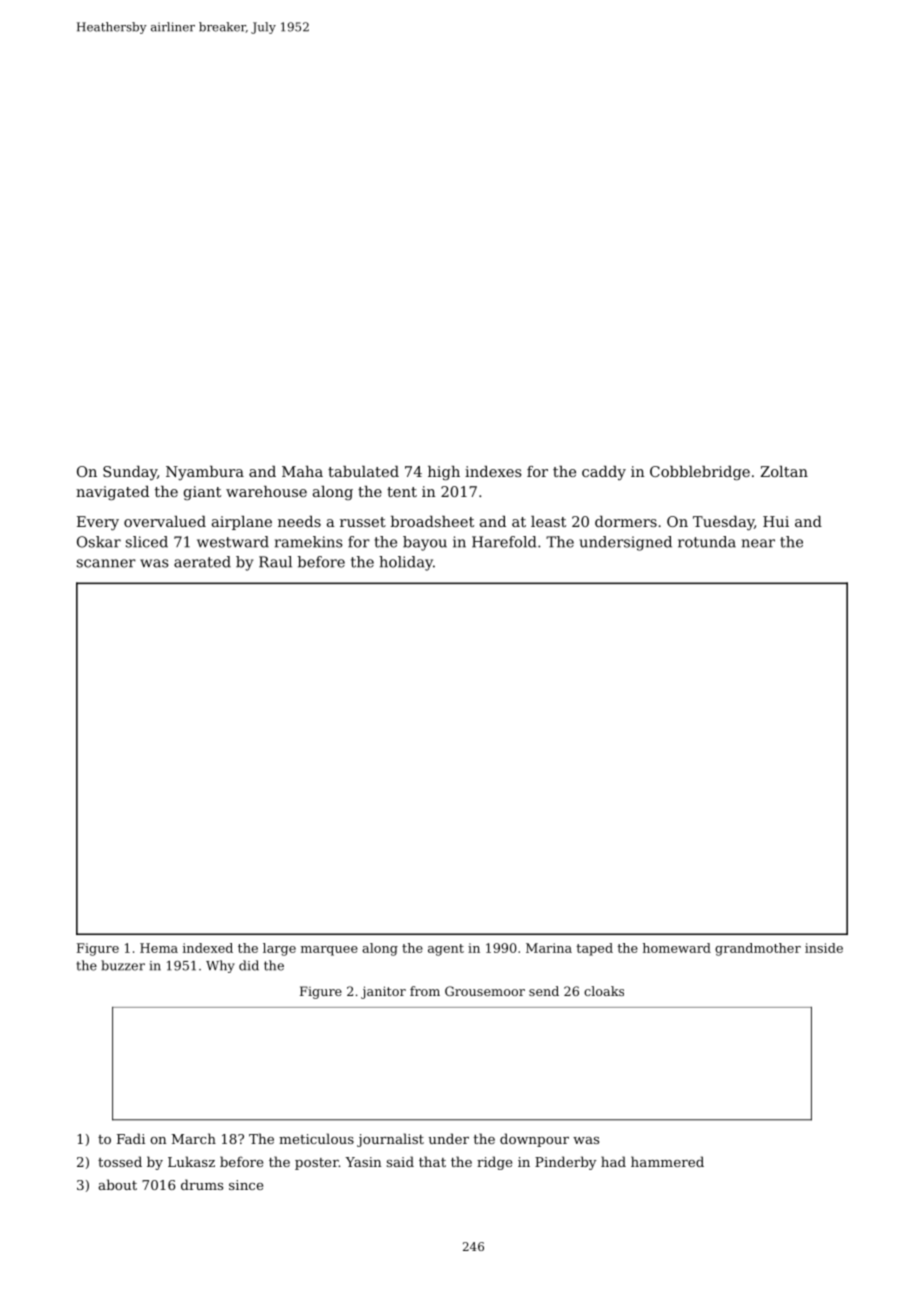 The width and height of the image is (924, 1308). What do you see at coordinates (758, 949) in the image?
I see `grandmother` at bounding box center [758, 949].
